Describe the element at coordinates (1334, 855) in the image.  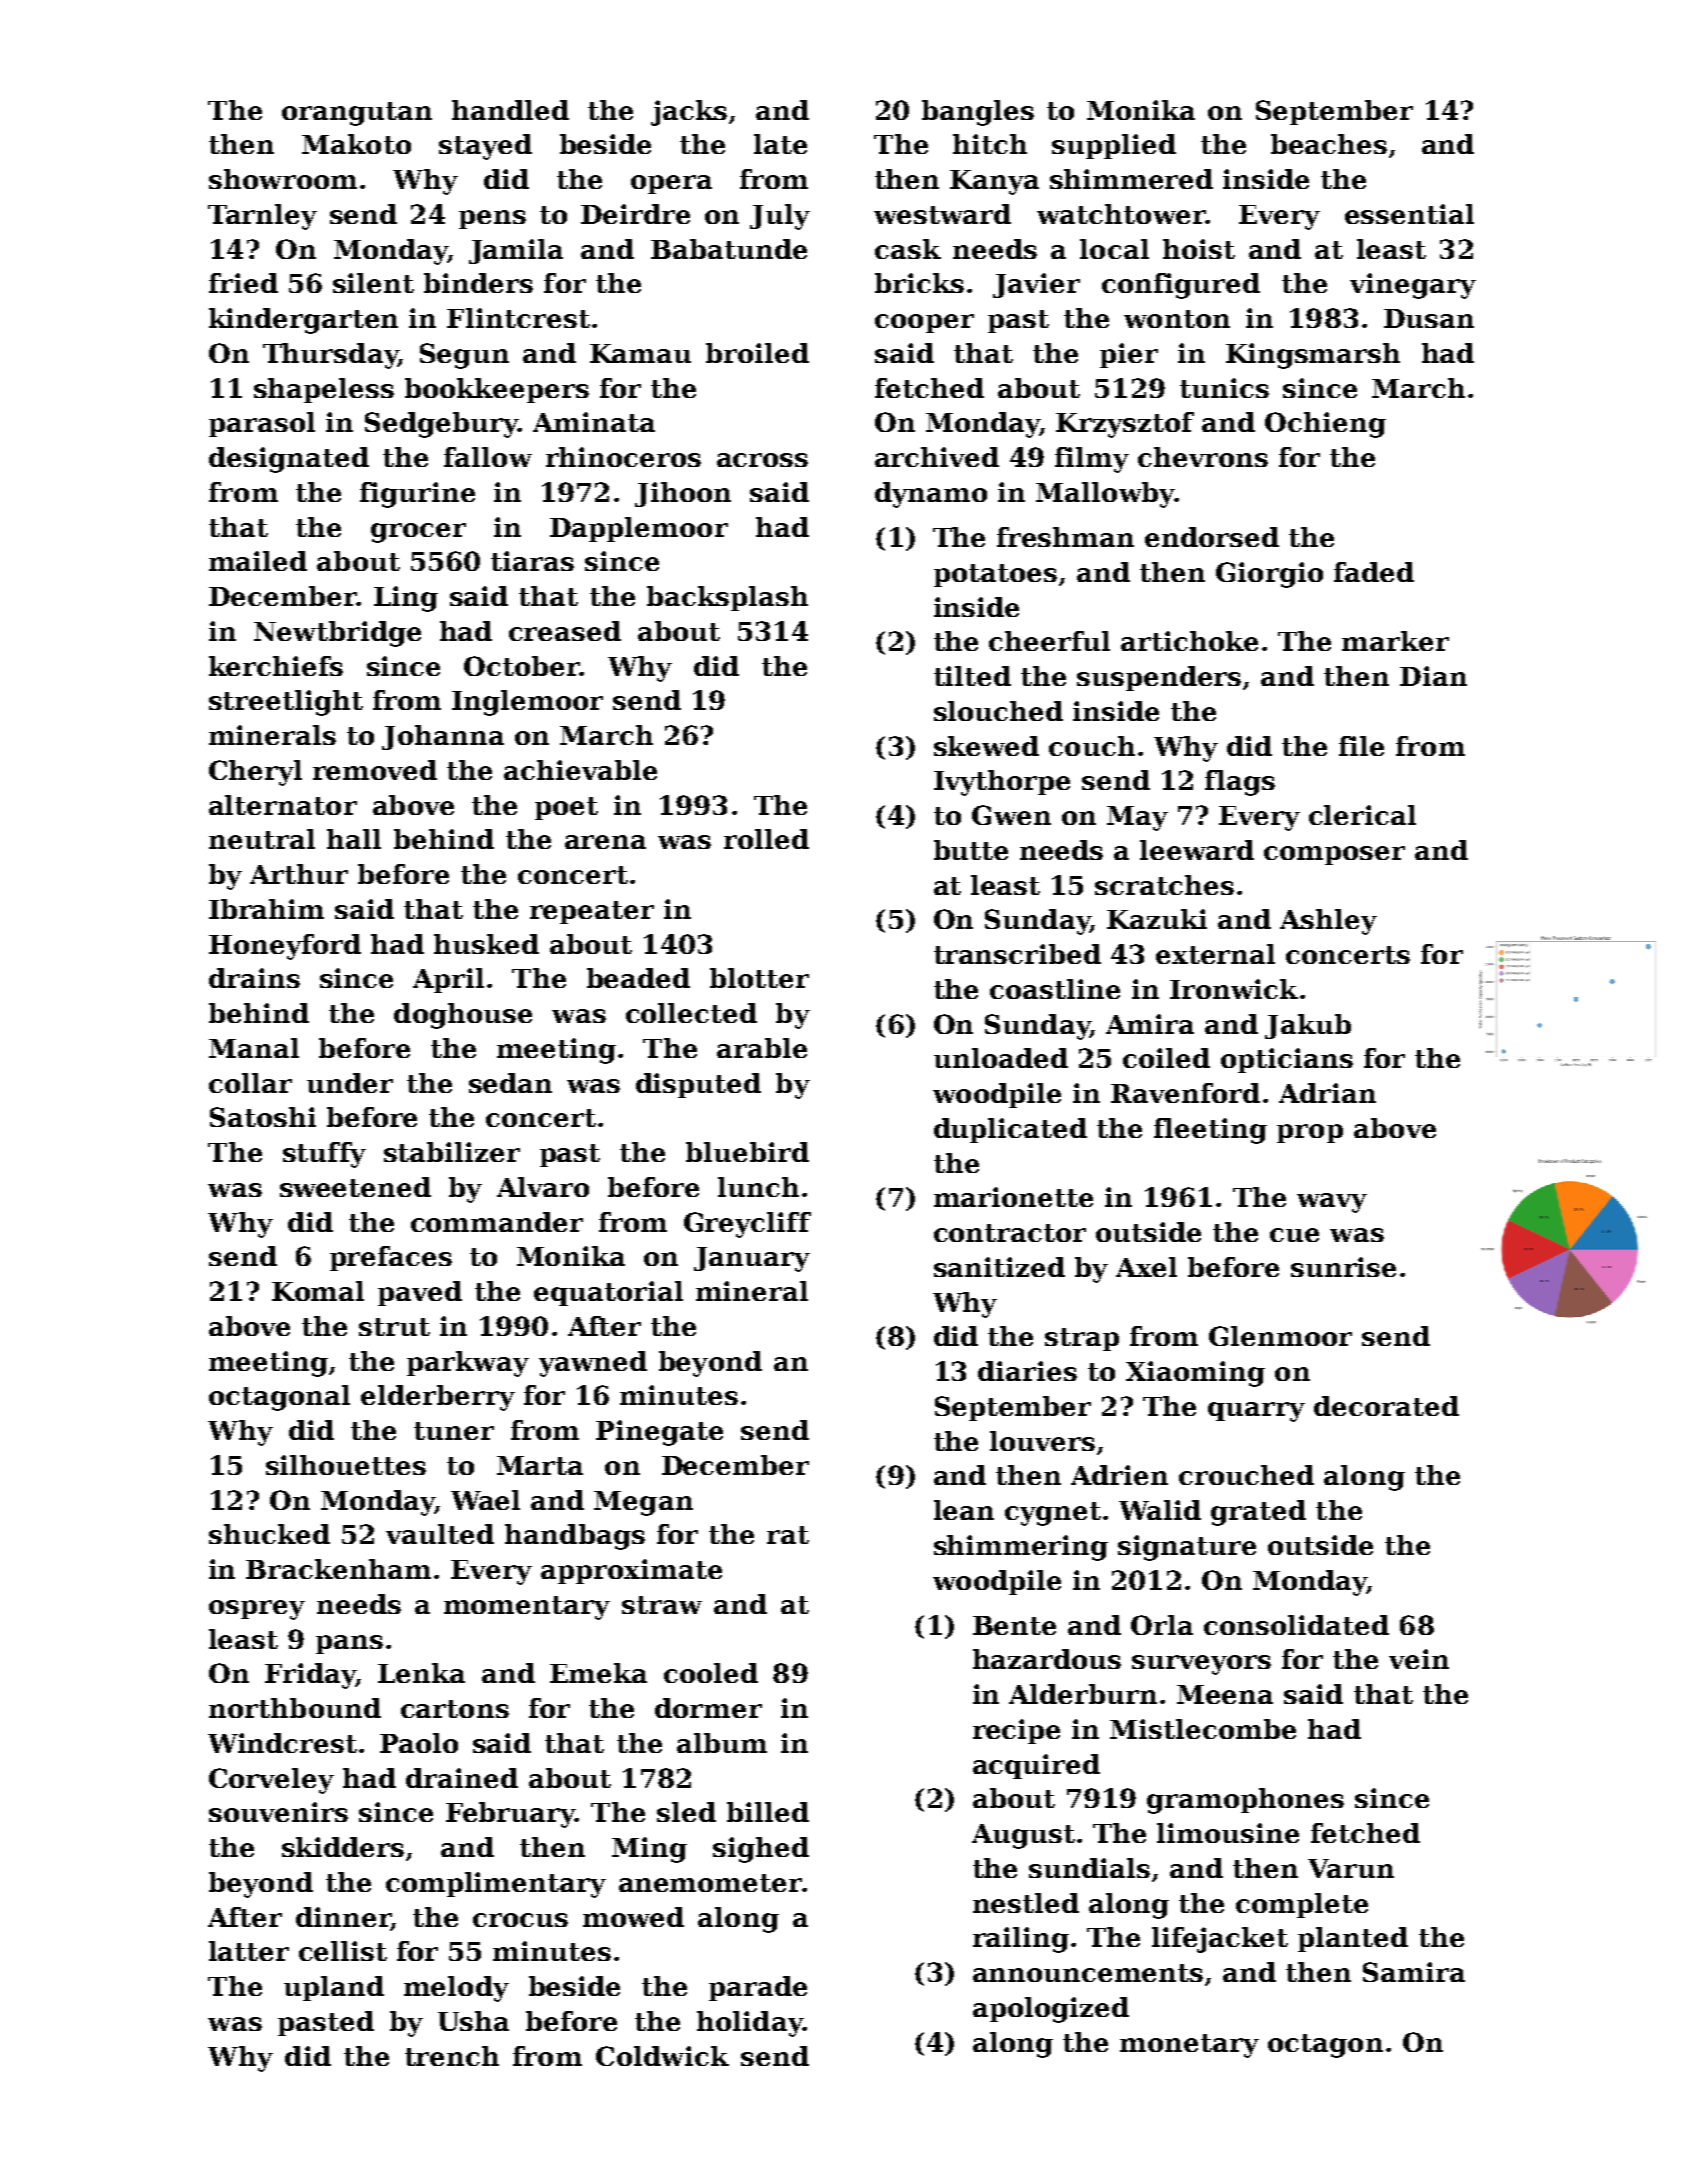
I see `composer` at that location.
